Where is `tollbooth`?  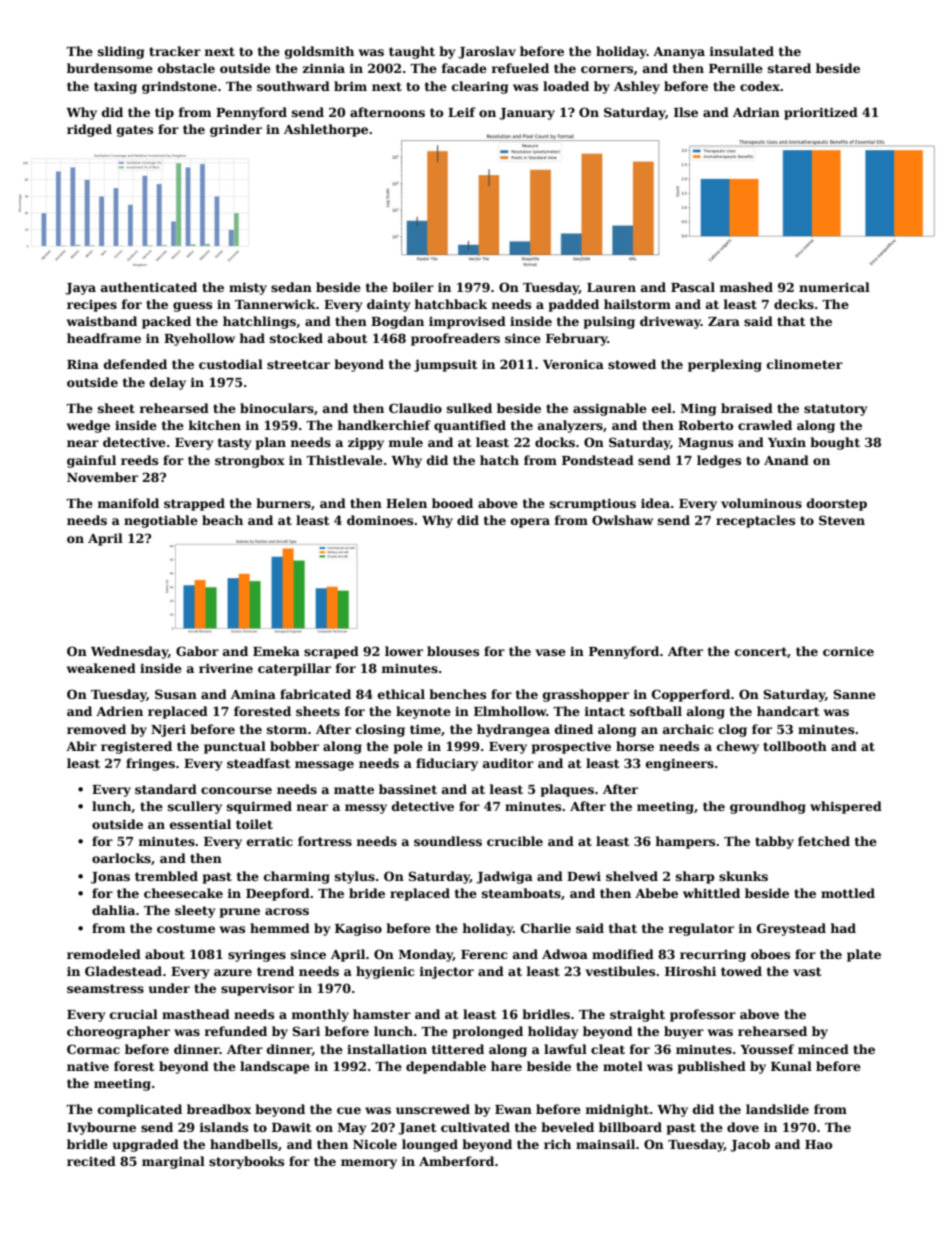
tollbooth is located at coordinates (795, 746).
